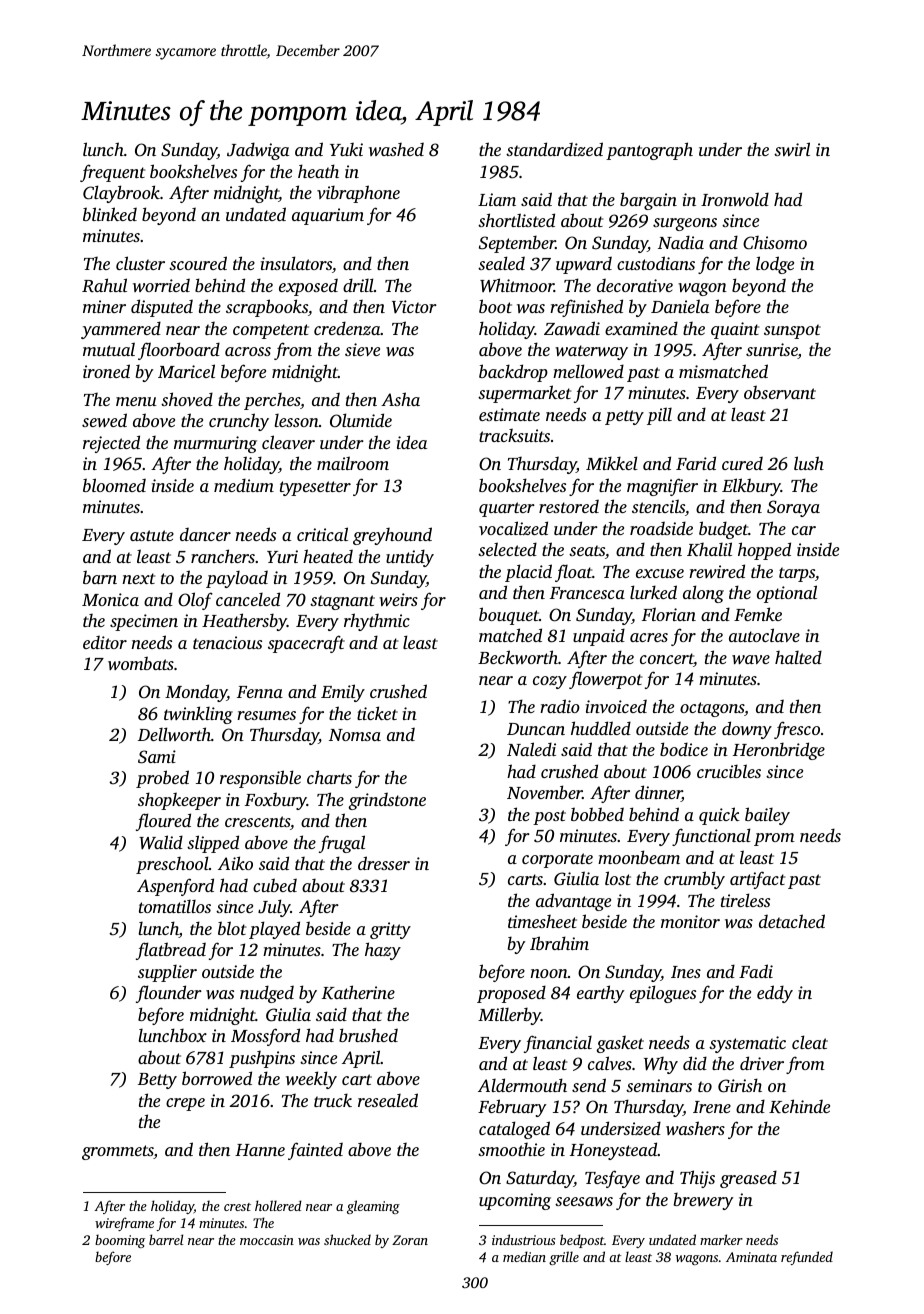 The height and width of the screenshot is (1314, 924). Describe the element at coordinates (162, 308) in the screenshot. I see `disputed` at that location.
